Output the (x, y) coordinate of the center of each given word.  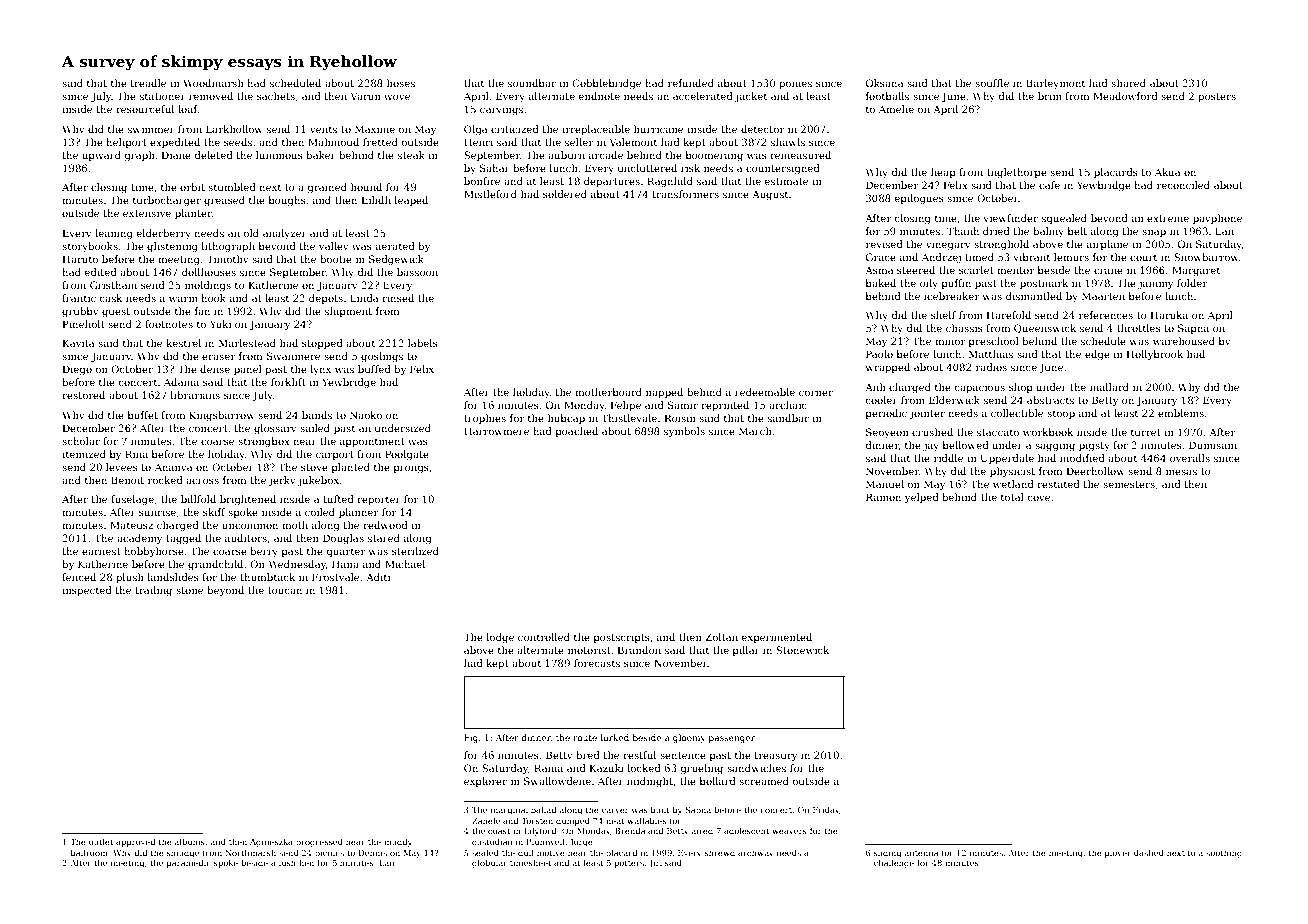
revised (884, 244)
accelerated (703, 96)
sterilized (415, 551)
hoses (401, 83)
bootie (336, 259)
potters (629, 864)
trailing (153, 591)
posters (1217, 97)
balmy (1048, 232)
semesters (1129, 484)
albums (189, 841)
